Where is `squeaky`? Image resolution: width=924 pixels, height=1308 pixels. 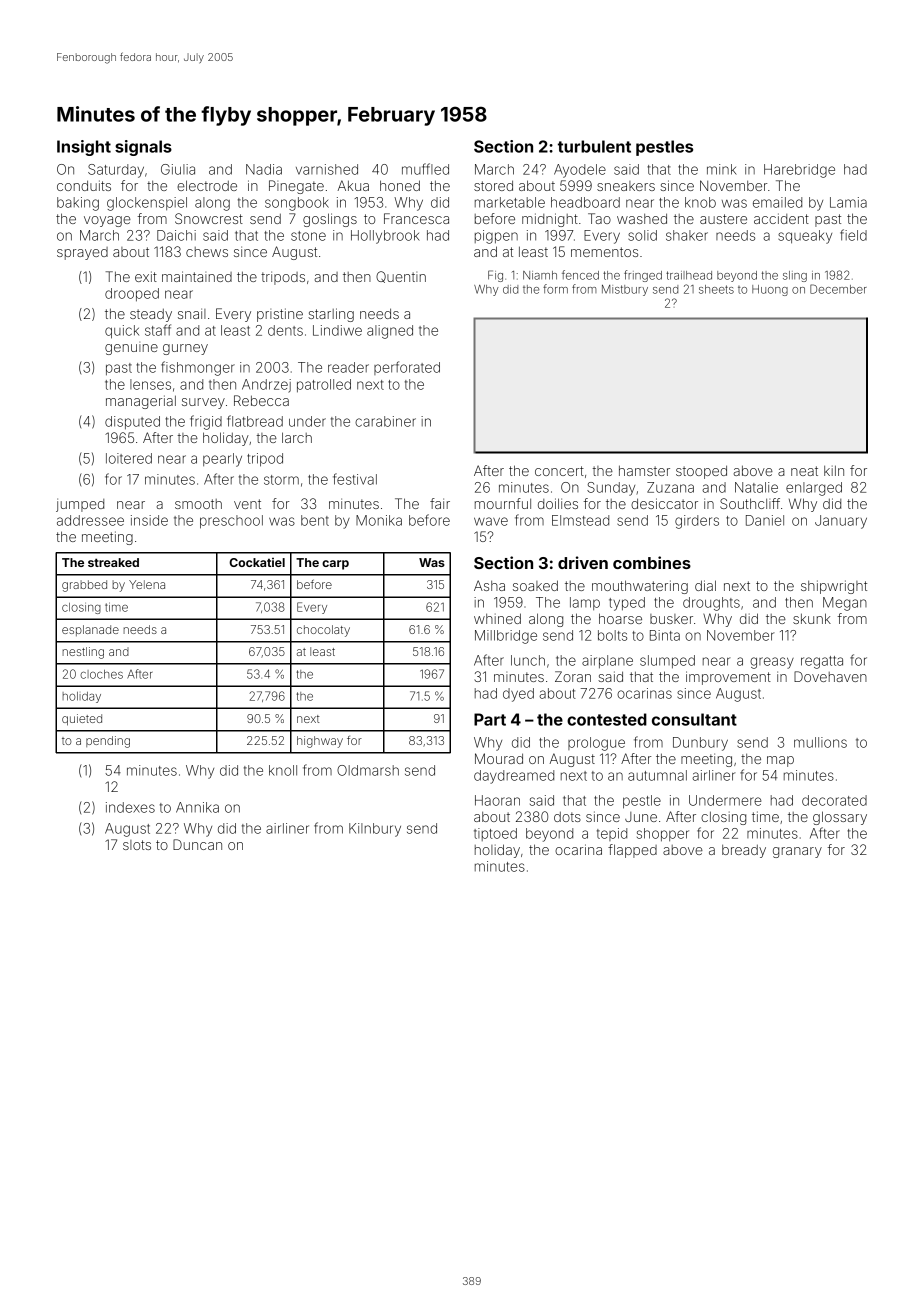
squeaky is located at coordinates (805, 237).
